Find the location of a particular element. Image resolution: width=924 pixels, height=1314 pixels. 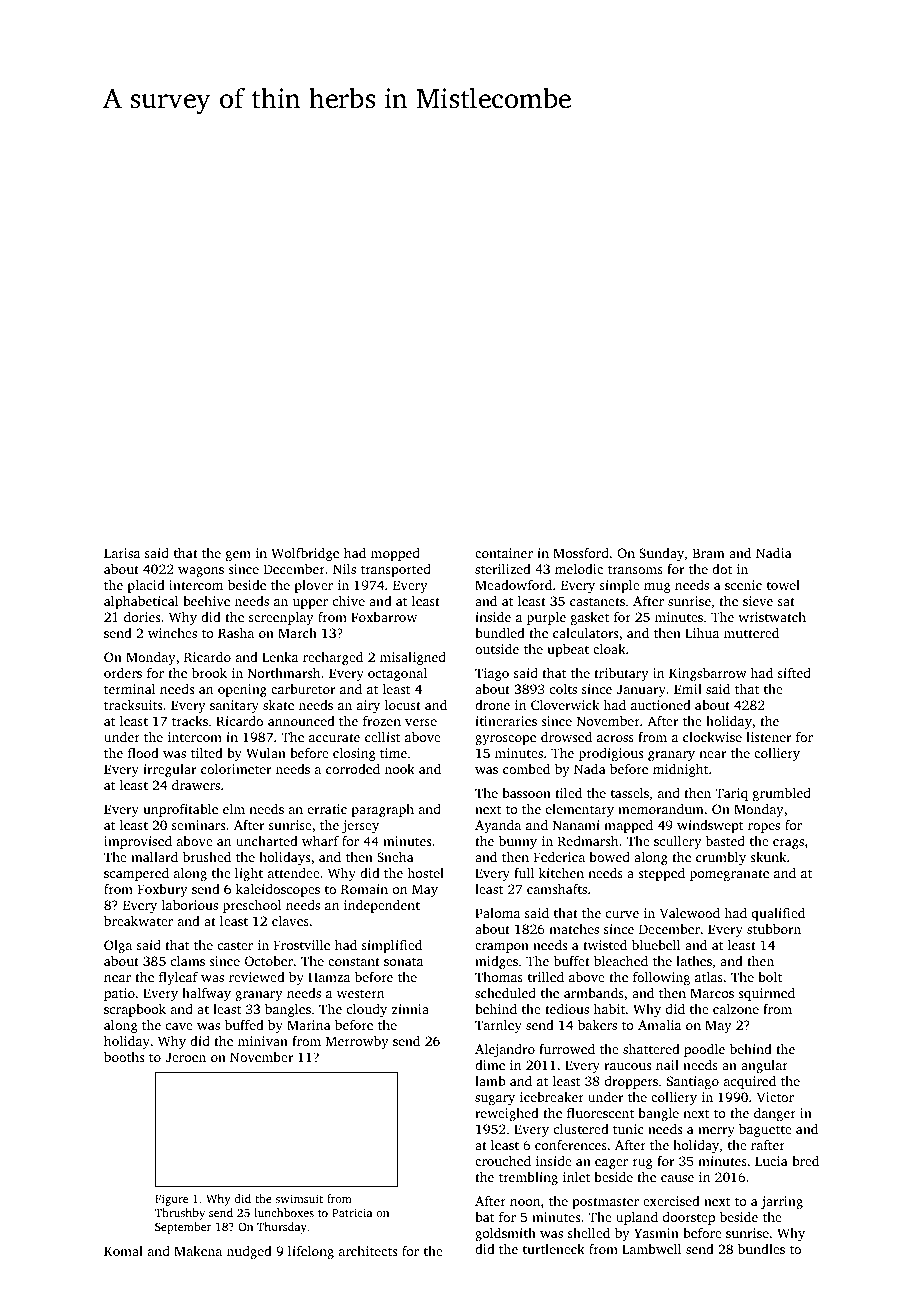

Victor is located at coordinates (775, 1097).
